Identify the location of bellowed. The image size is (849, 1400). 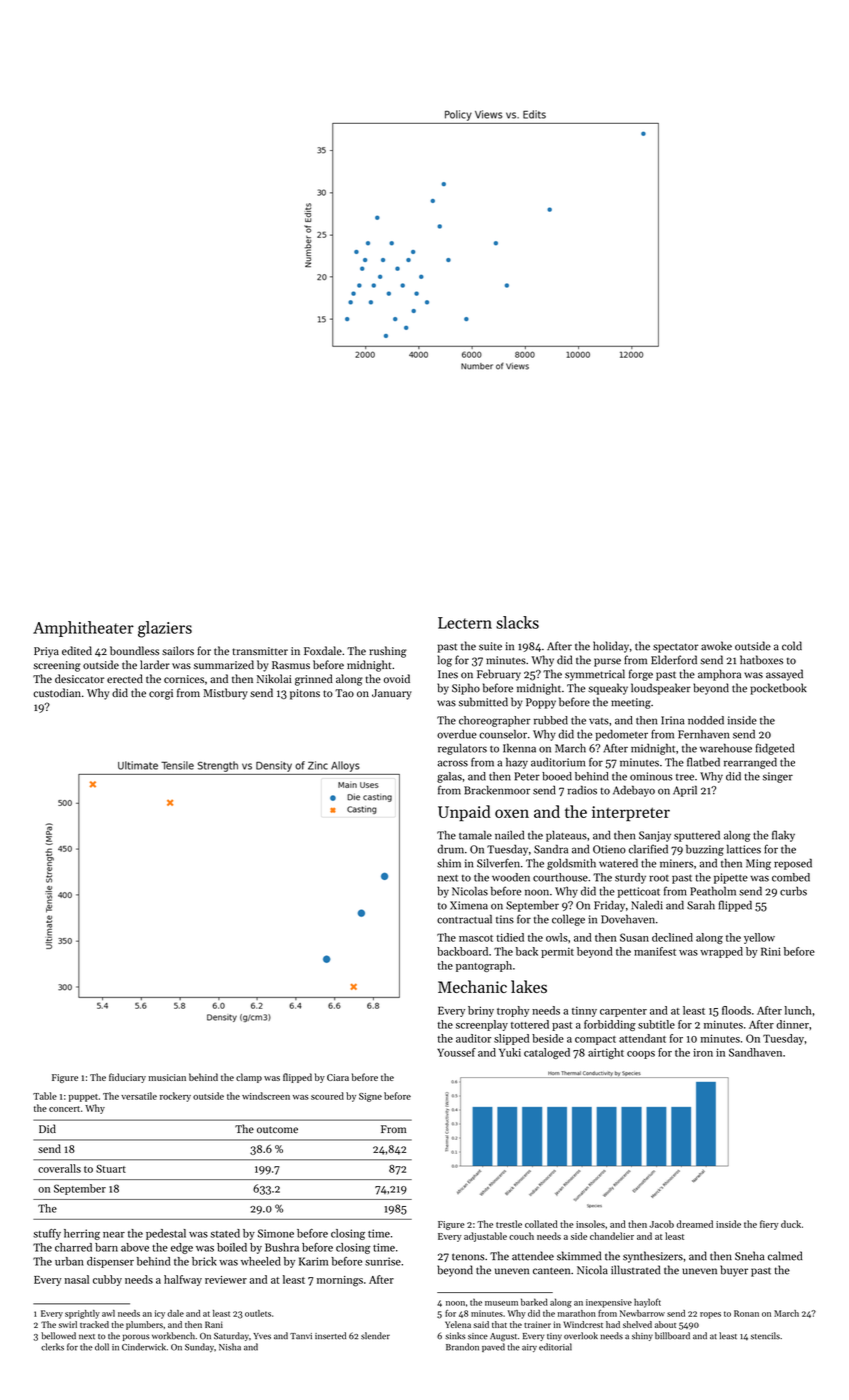
(58, 1336).
